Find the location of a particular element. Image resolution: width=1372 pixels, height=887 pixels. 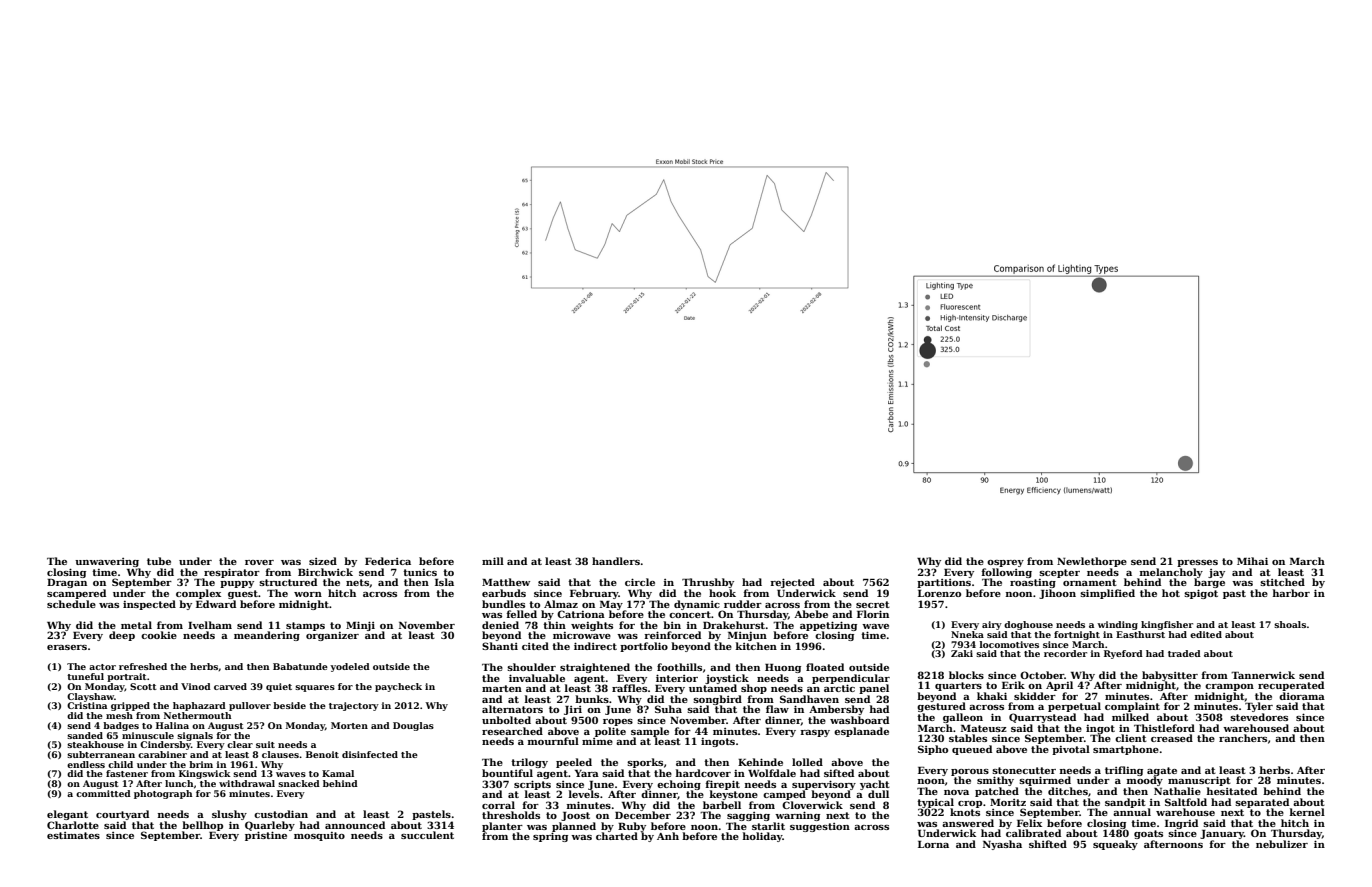

pristine is located at coordinates (266, 836).
